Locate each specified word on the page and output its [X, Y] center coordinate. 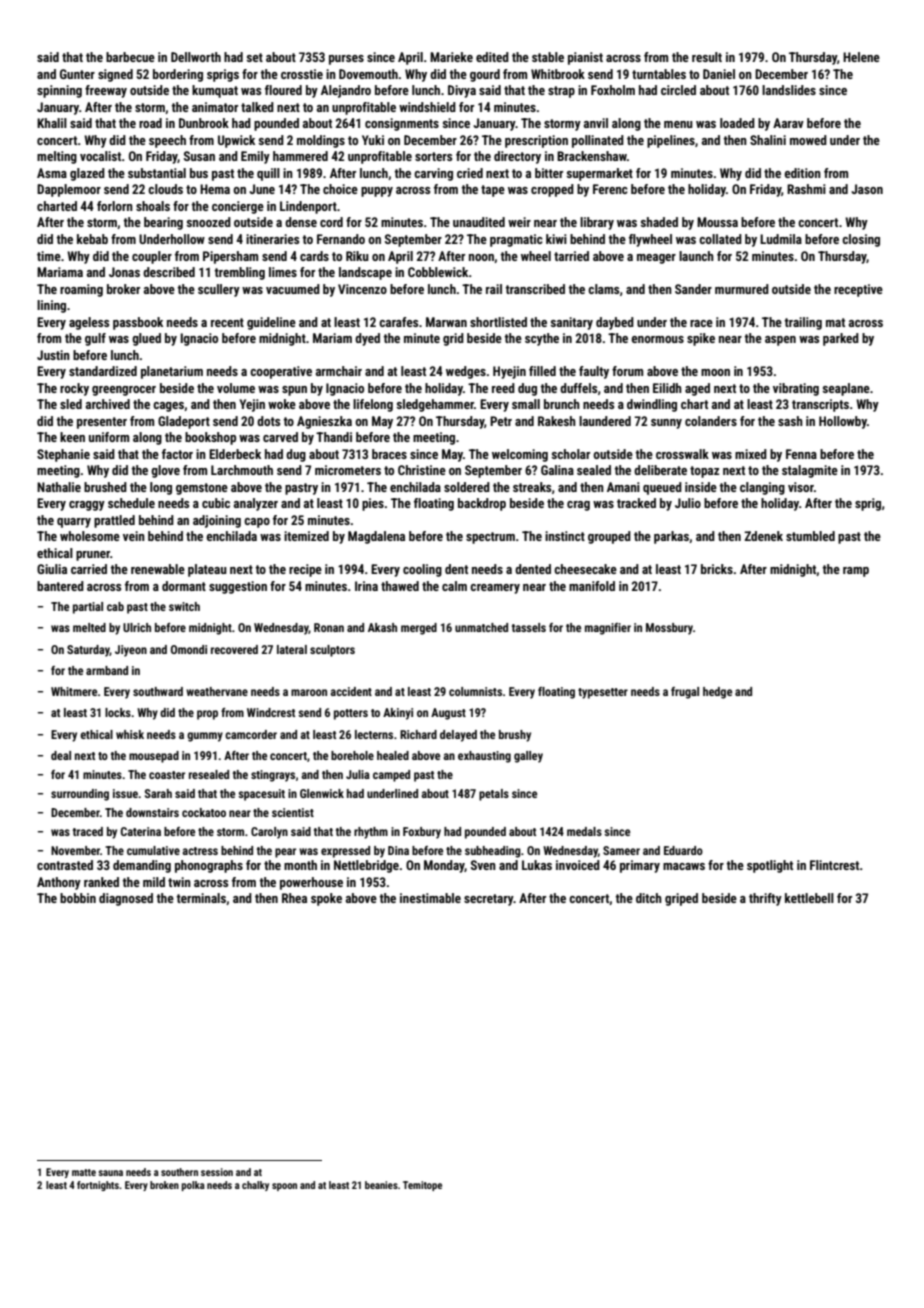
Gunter [77, 74]
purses [346, 60]
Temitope [422, 1186]
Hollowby [843, 422]
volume [236, 388]
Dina [398, 850]
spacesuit [261, 795]
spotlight [770, 866]
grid [453, 339]
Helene [861, 57]
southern [179, 1172]
